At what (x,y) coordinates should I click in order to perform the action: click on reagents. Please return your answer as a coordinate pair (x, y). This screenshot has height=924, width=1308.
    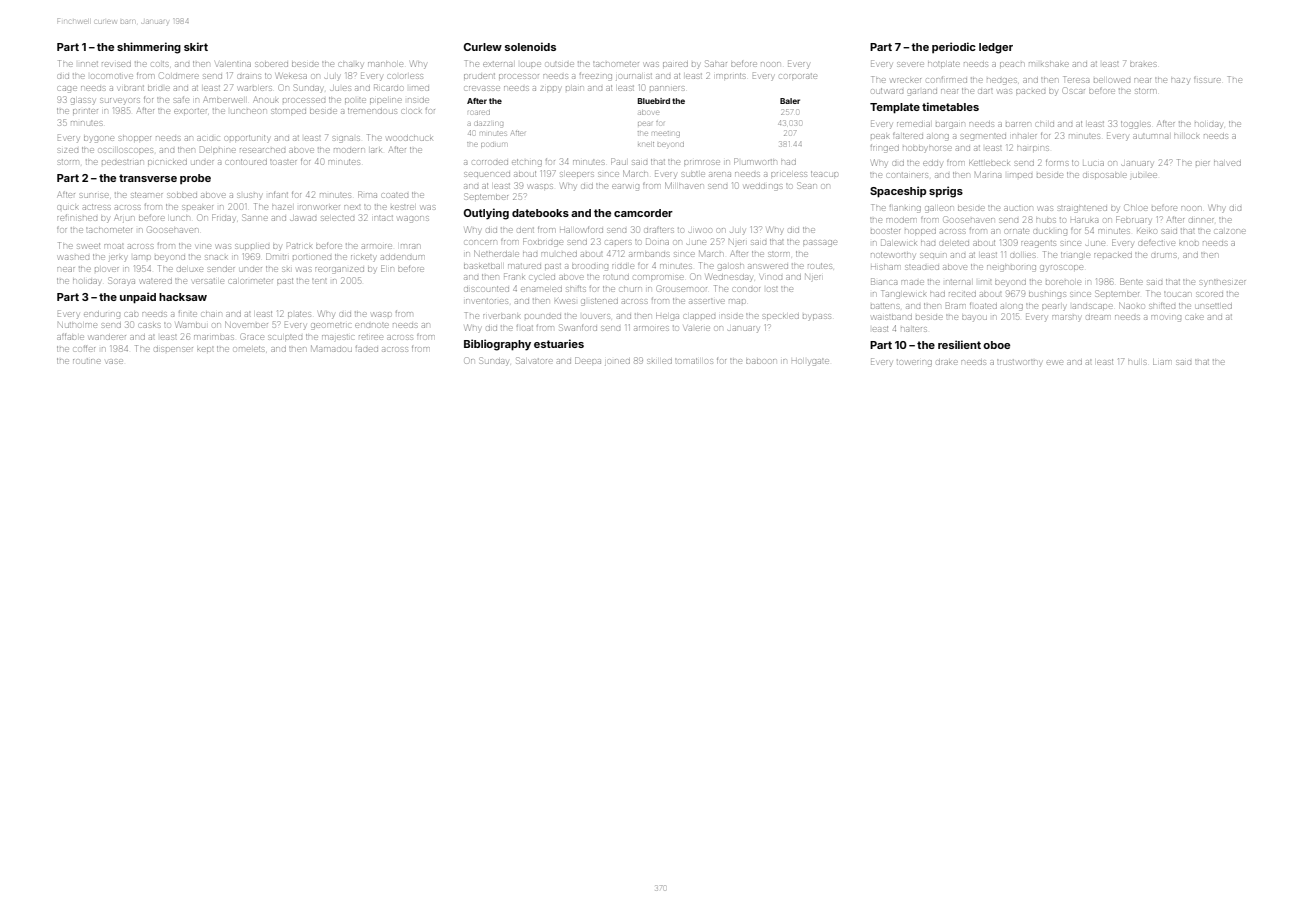
    Looking at the image, I should click on (1038, 244).
